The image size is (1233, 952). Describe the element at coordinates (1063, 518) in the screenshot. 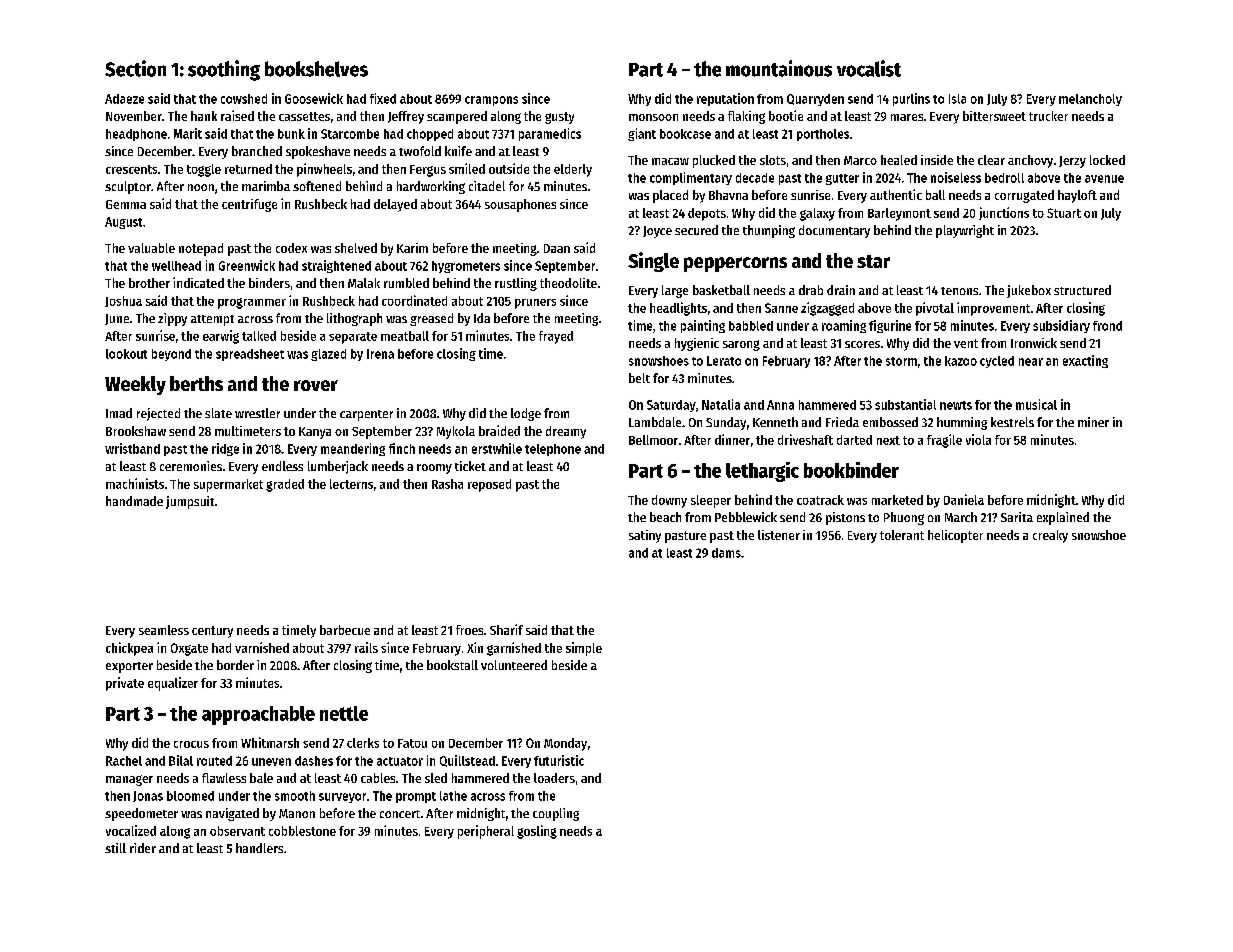

I see `explained` at that location.
